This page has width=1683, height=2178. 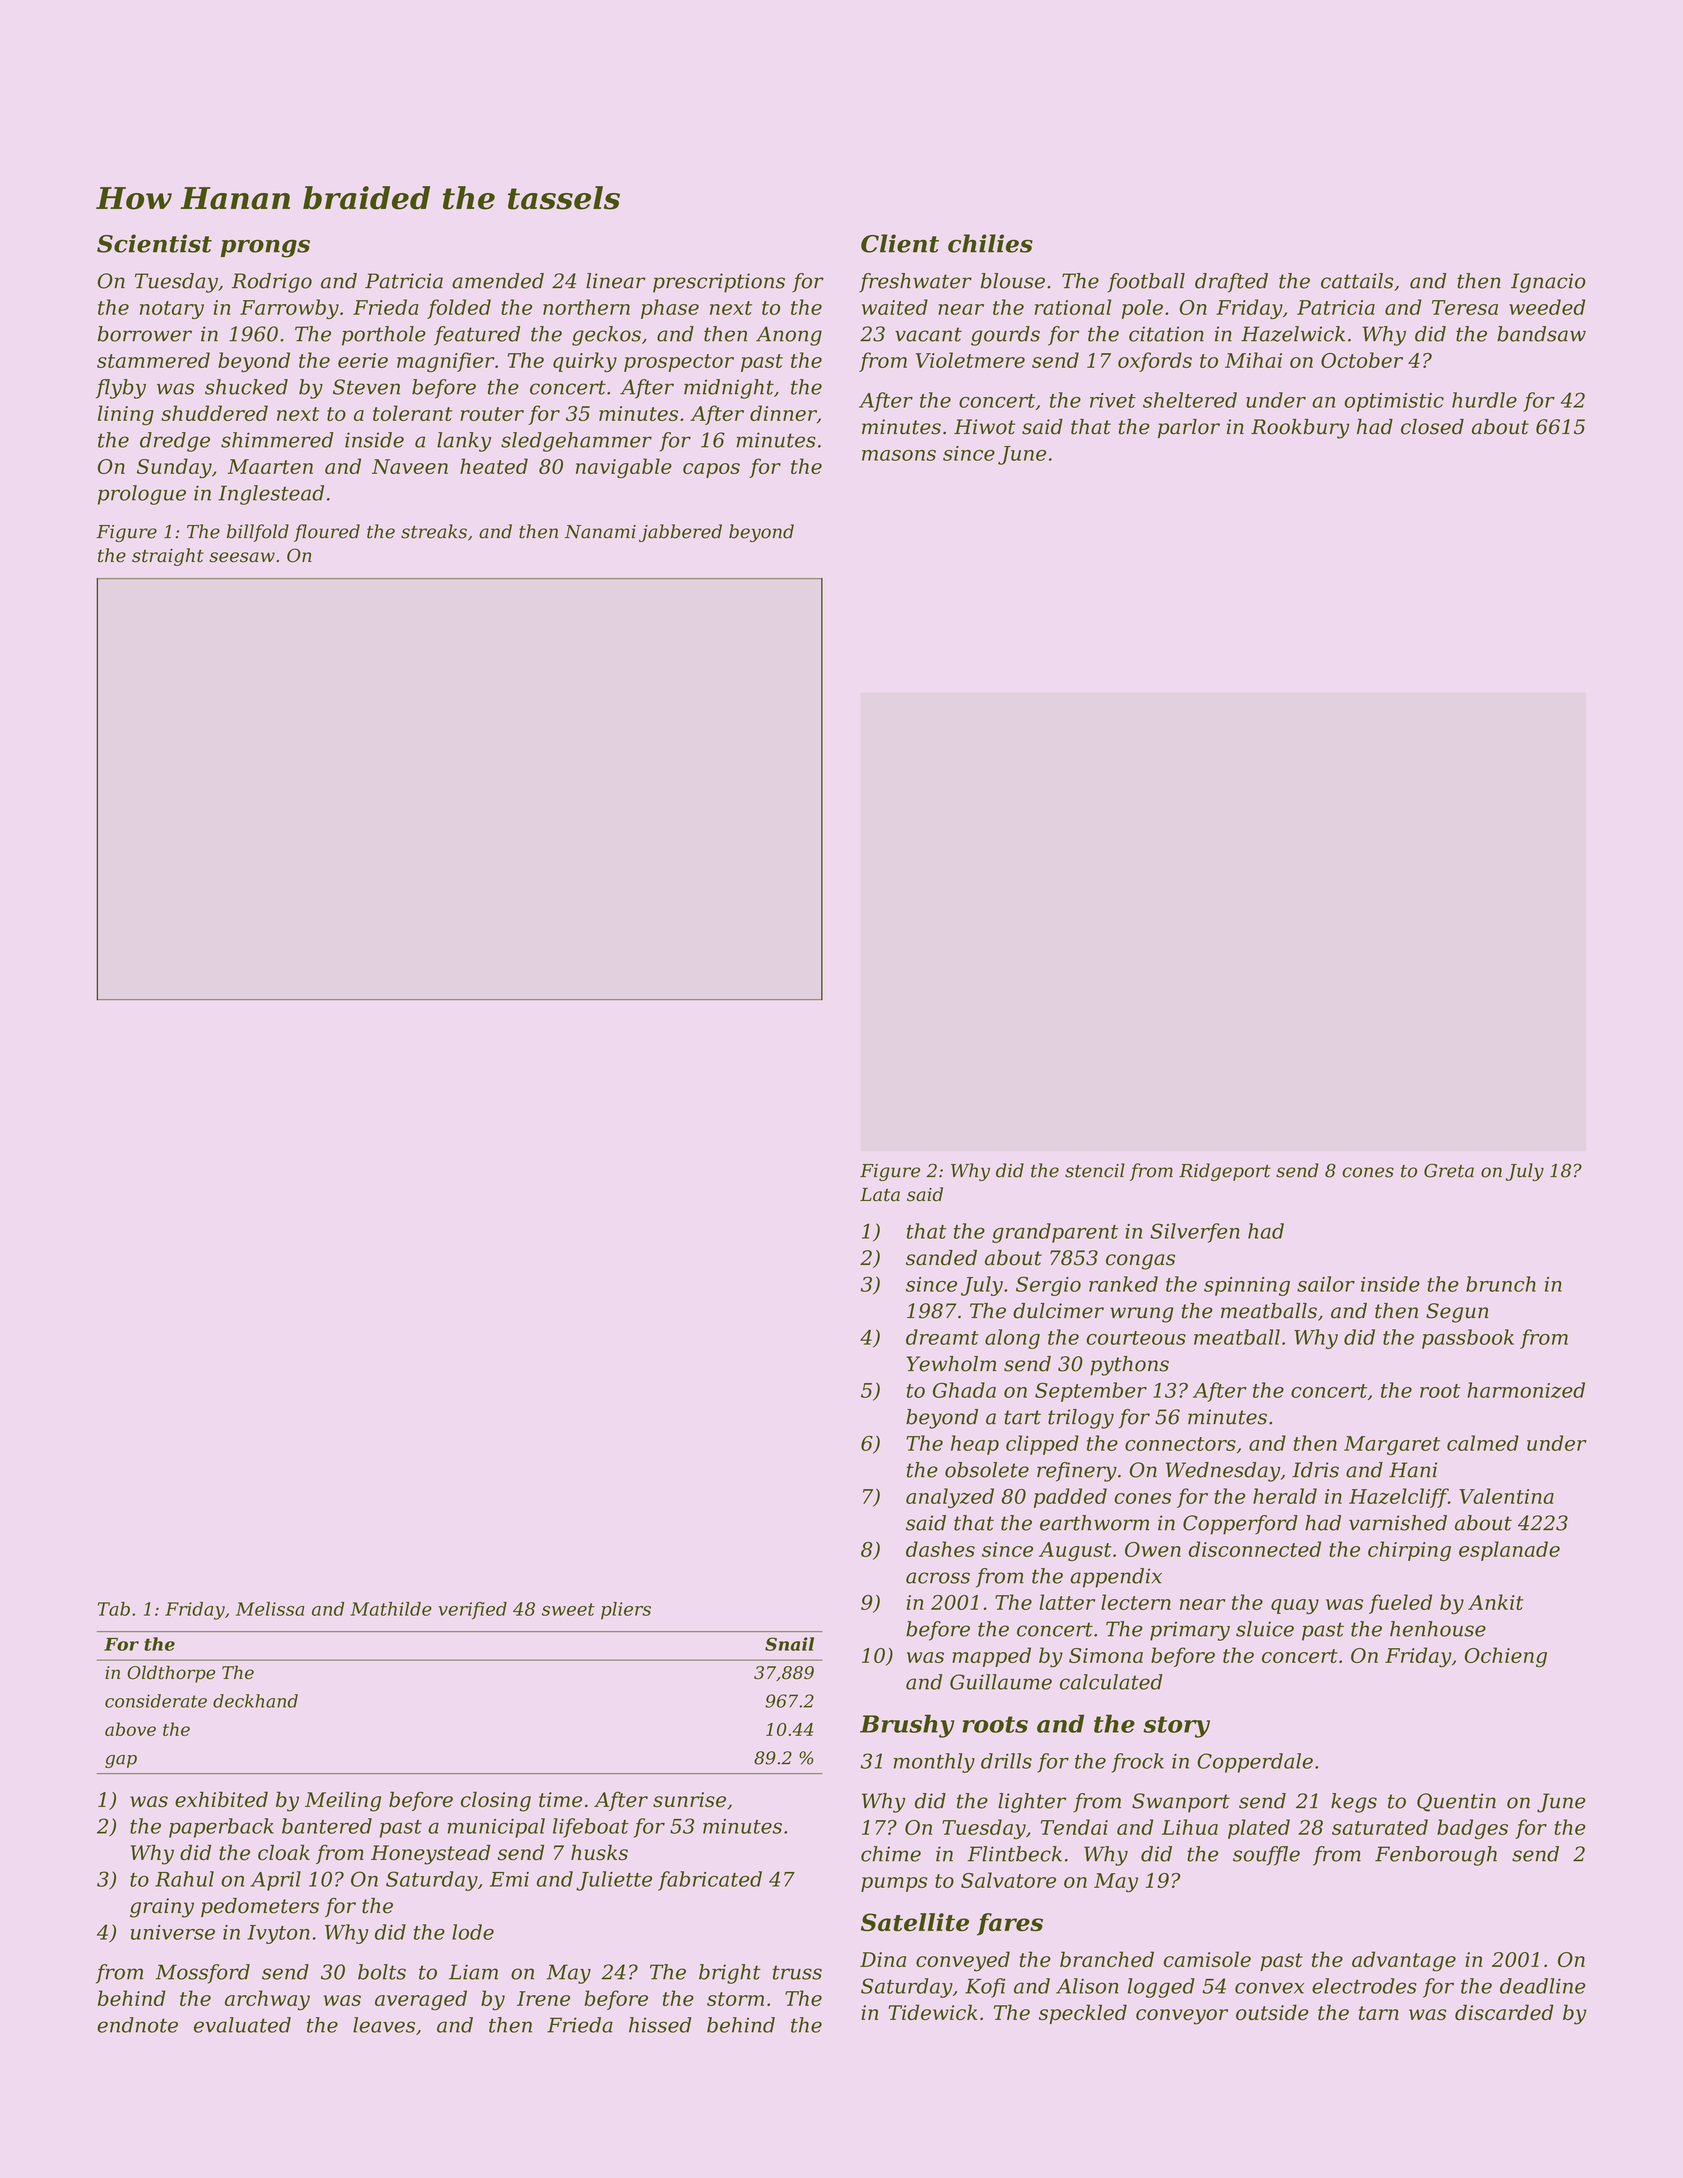 What do you see at coordinates (1449, 1170) in the page?
I see `Greta` at bounding box center [1449, 1170].
